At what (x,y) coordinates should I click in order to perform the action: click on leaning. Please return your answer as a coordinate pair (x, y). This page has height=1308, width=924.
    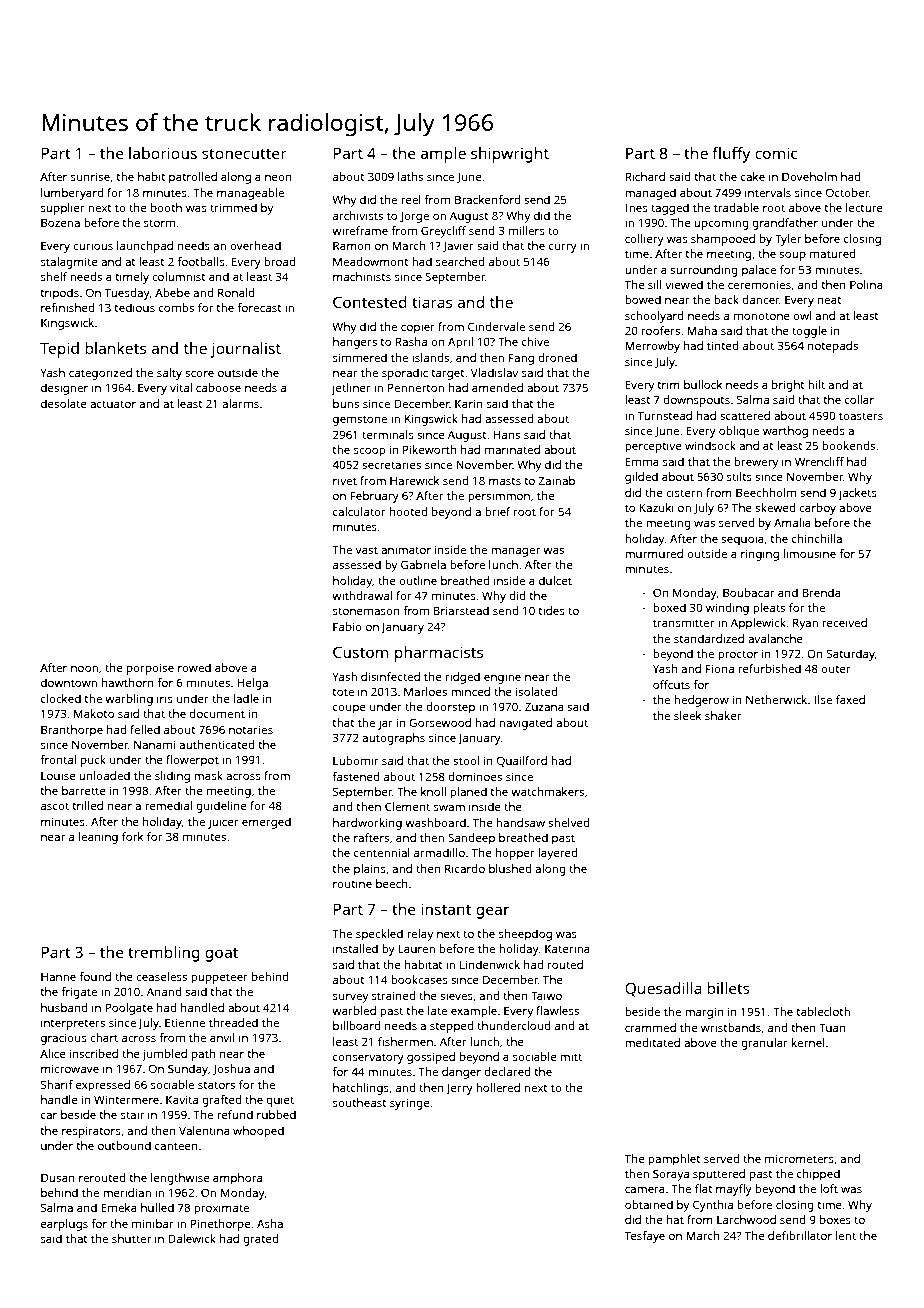
    Looking at the image, I should click on (98, 838).
